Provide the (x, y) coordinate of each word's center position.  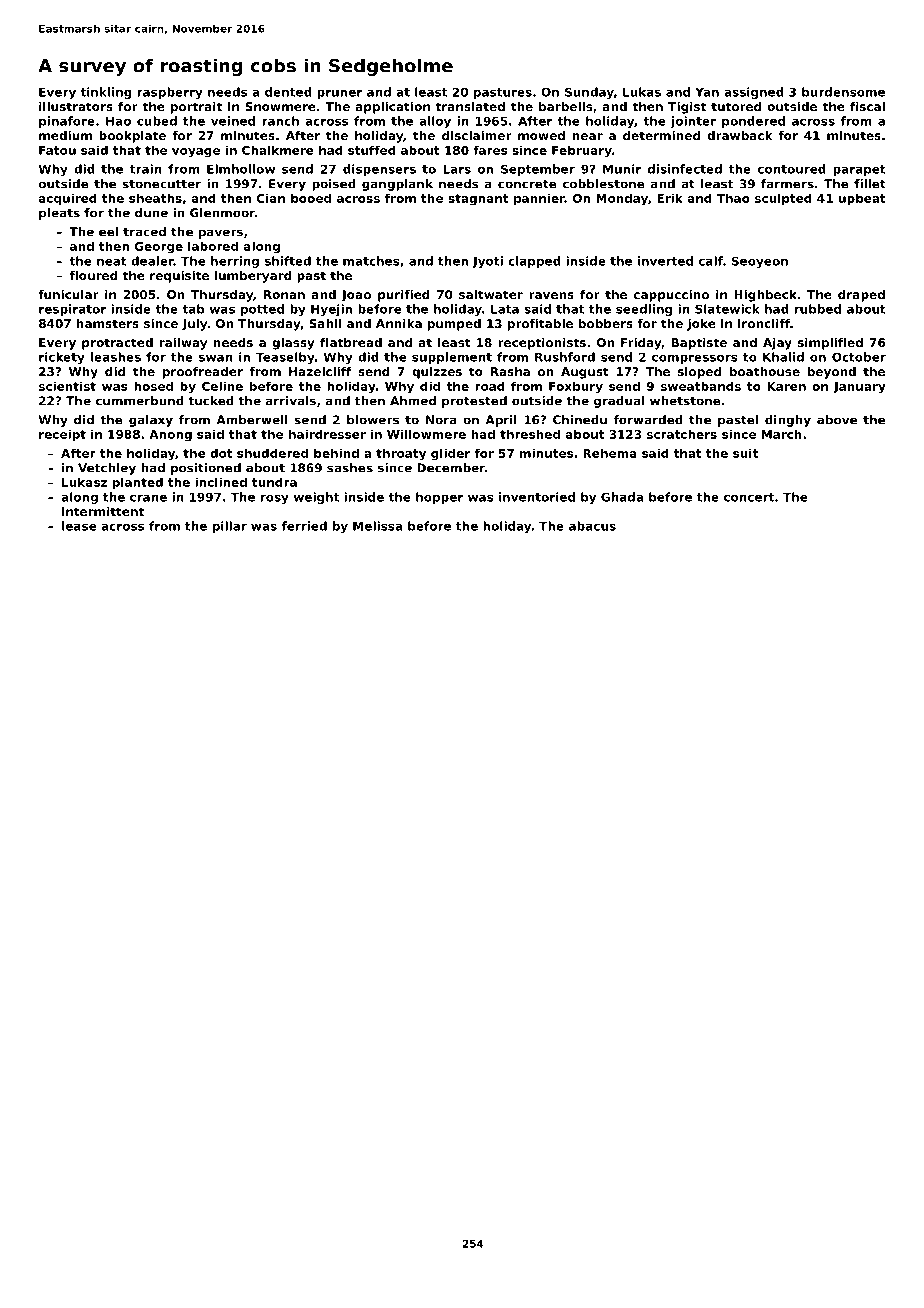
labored (213, 246)
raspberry (170, 93)
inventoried (537, 497)
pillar (230, 527)
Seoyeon (760, 262)
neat (112, 261)
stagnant (478, 200)
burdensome (843, 92)
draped (861, 296)
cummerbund (140, 401)
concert (749, 497)
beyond (832, 373)
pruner (339, 94)
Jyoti (487, 262)
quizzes (437, 373)
